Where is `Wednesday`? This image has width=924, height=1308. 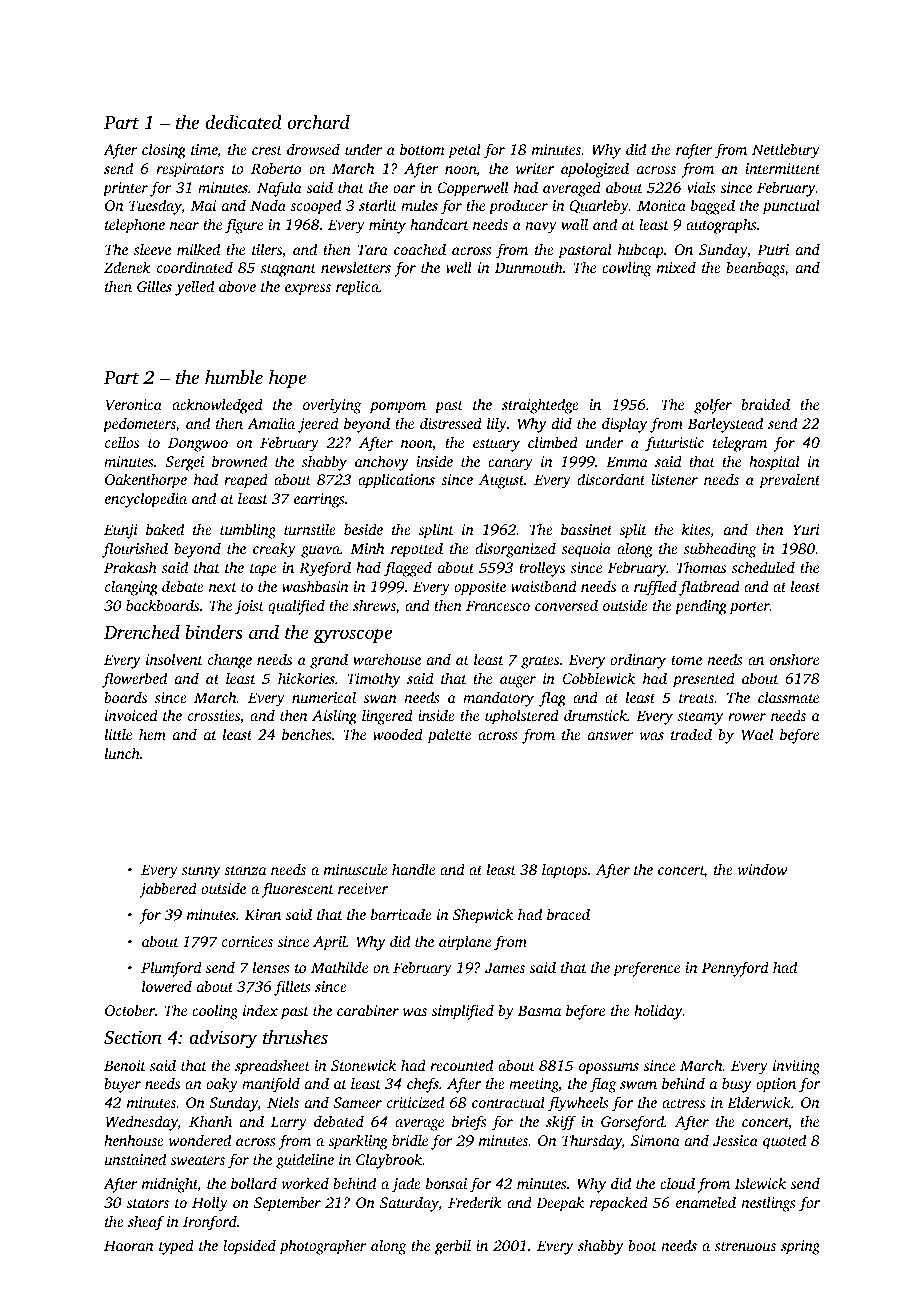
Wednesday is located at coordinates (142, 1123).
